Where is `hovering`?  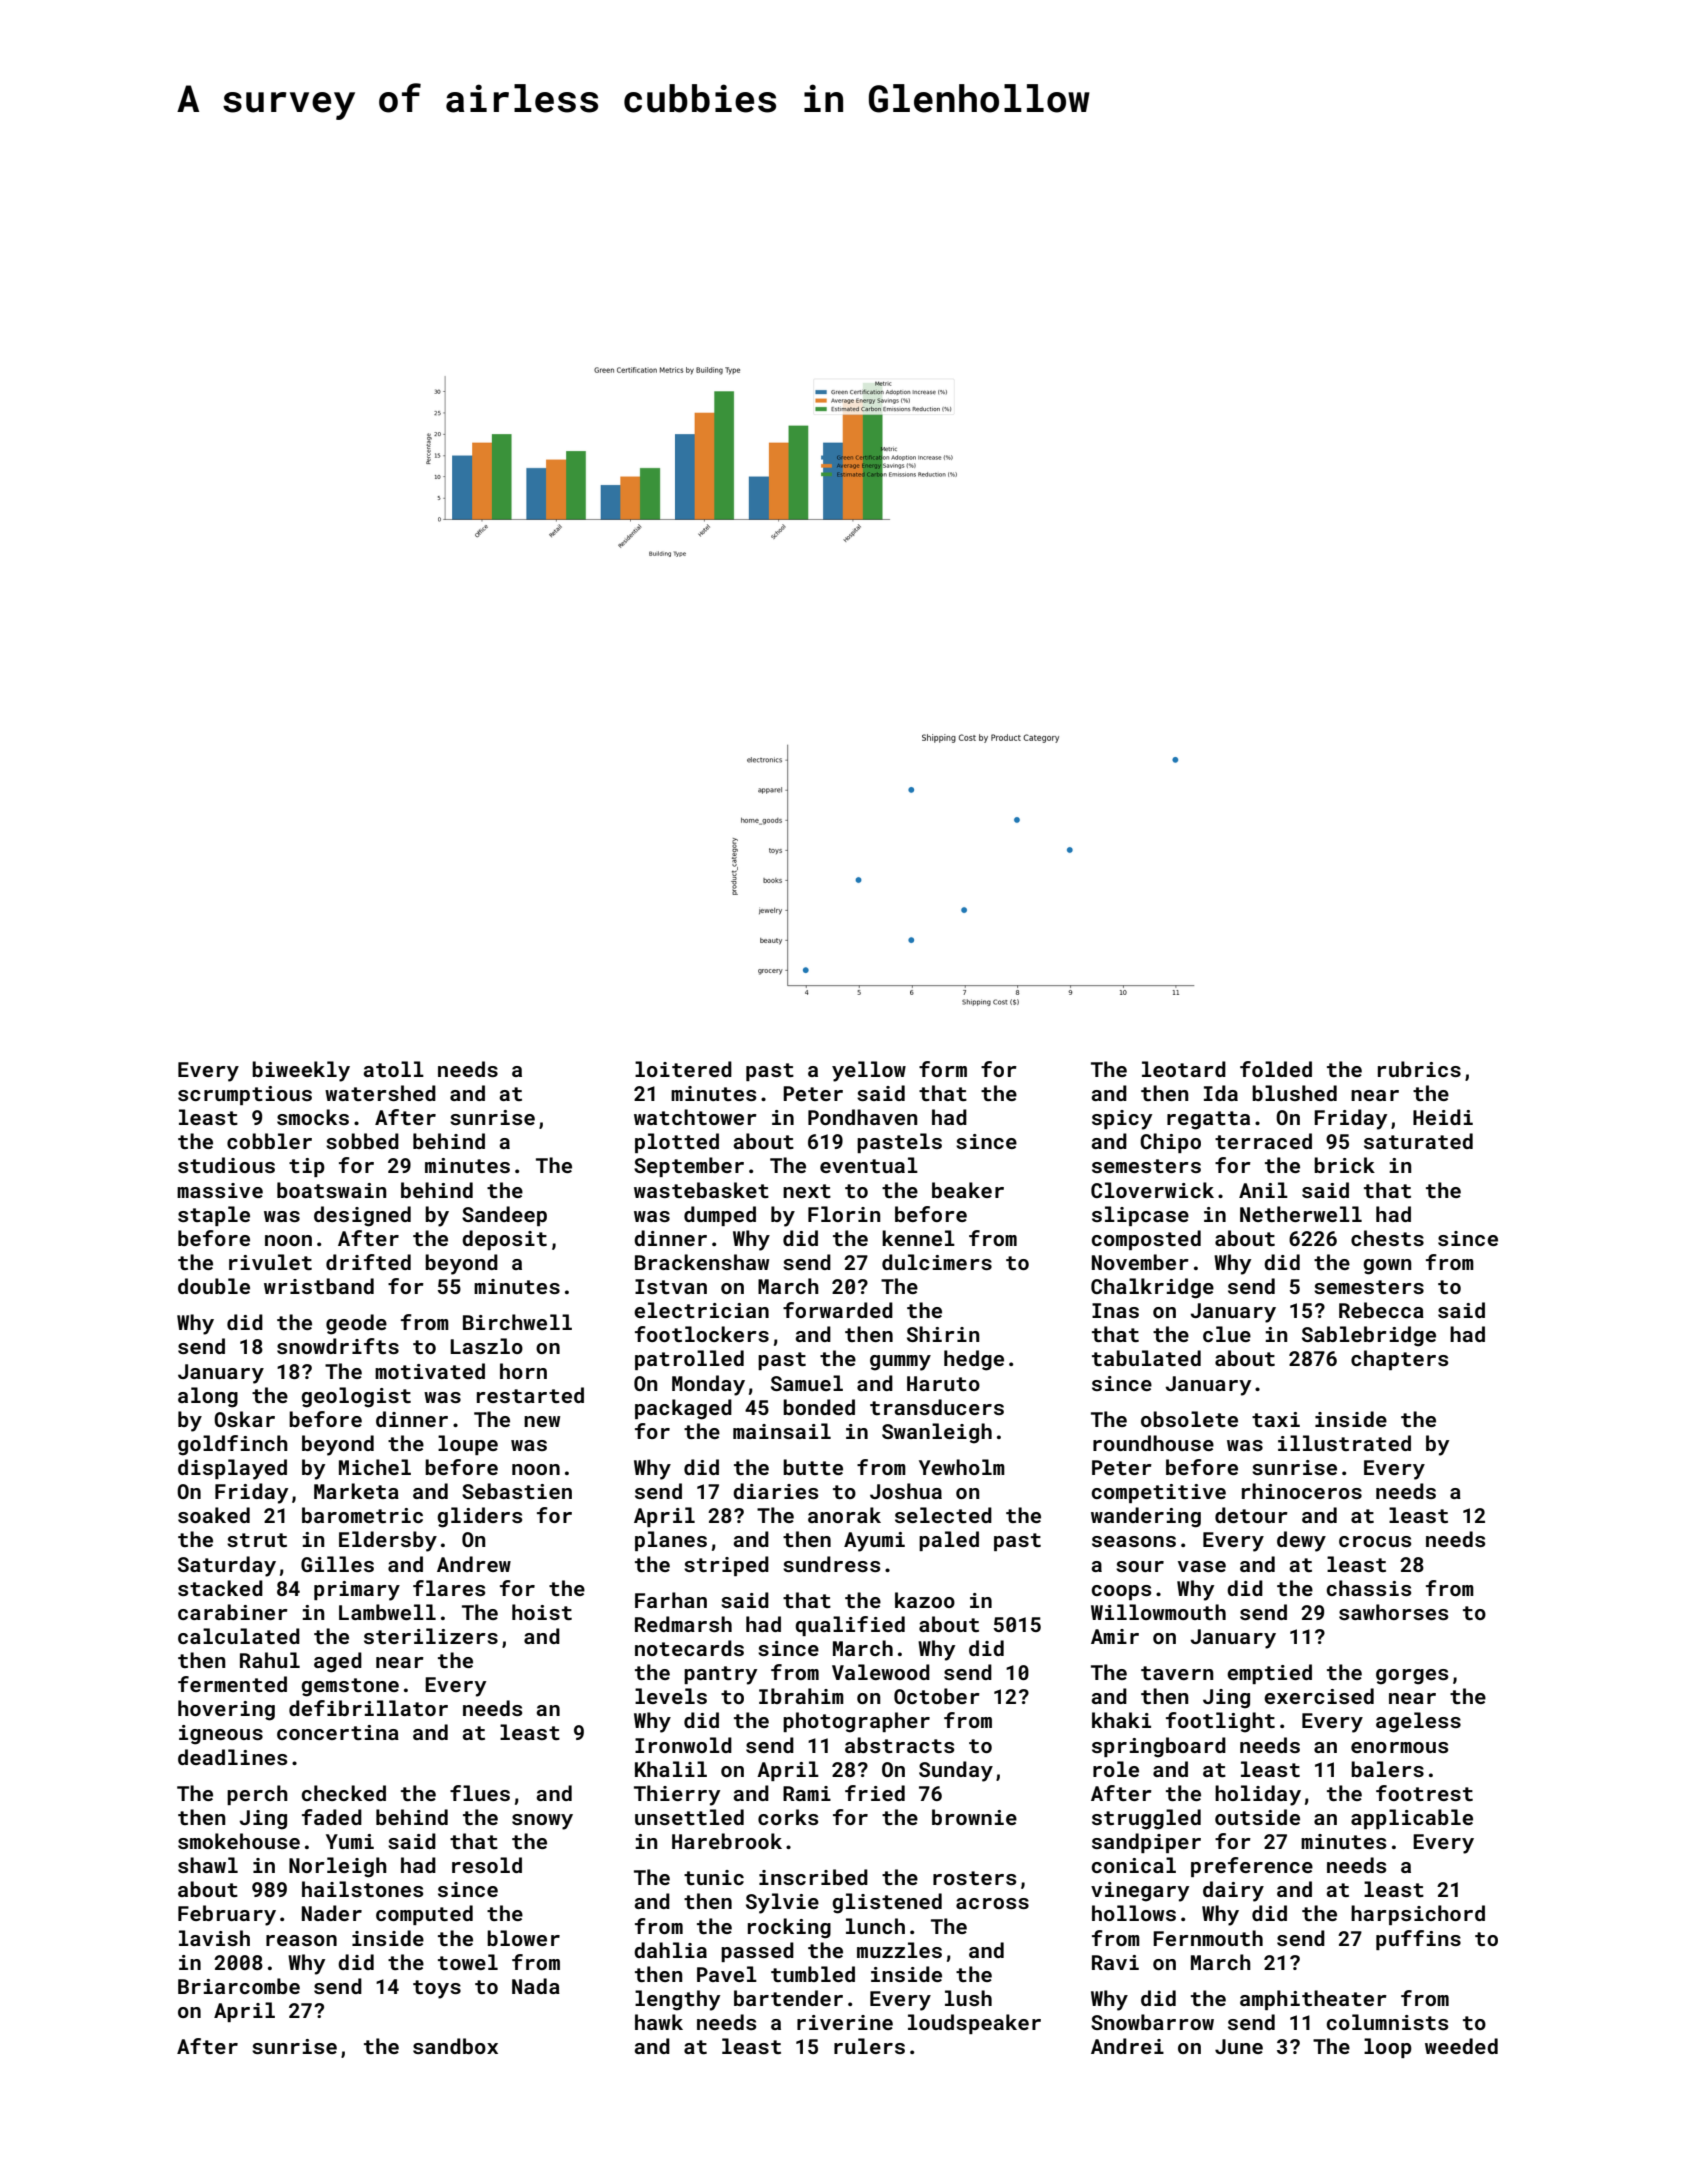 hovering is located at coordinates (226, 1710).
